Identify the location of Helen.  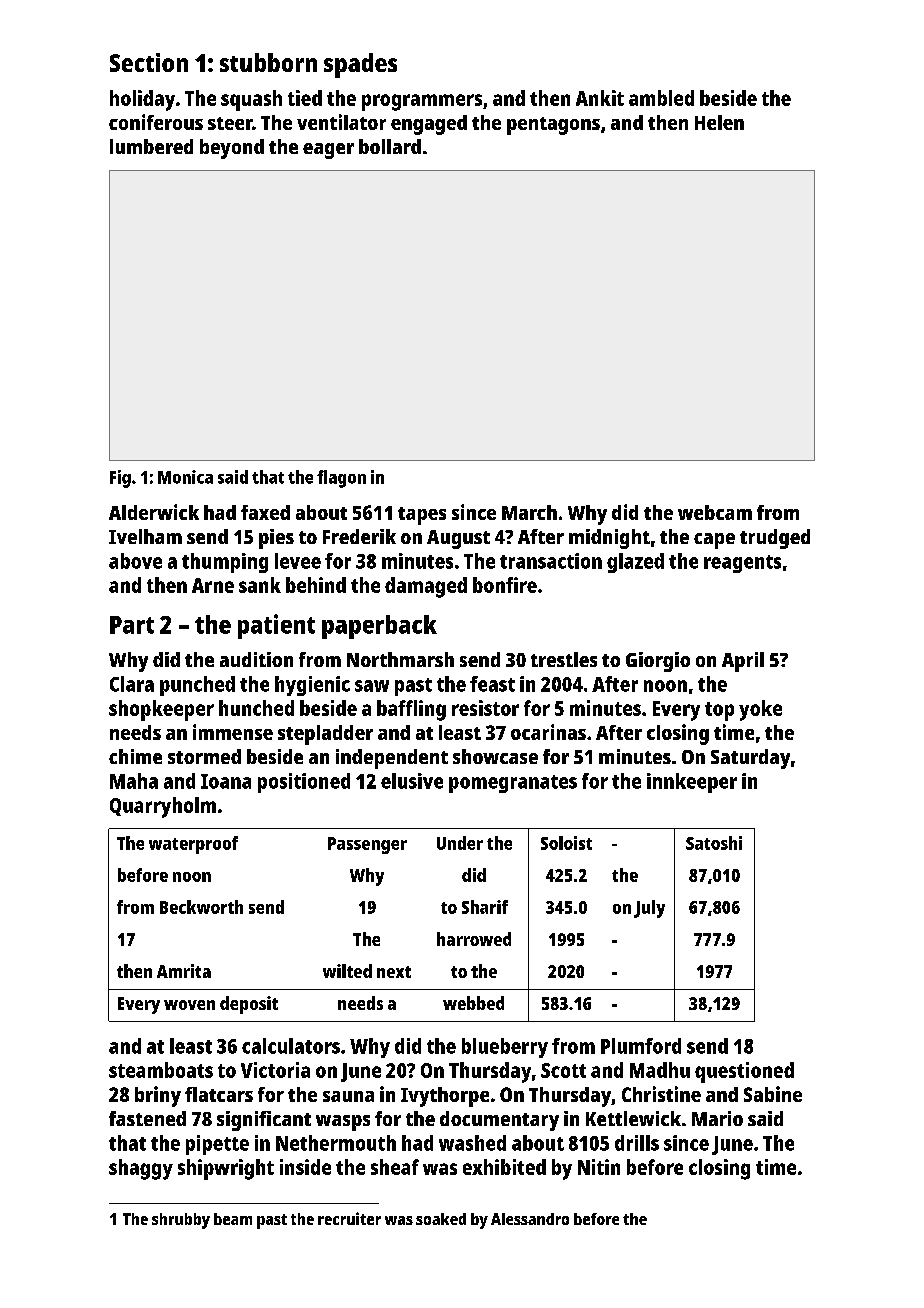
(719, 122).
